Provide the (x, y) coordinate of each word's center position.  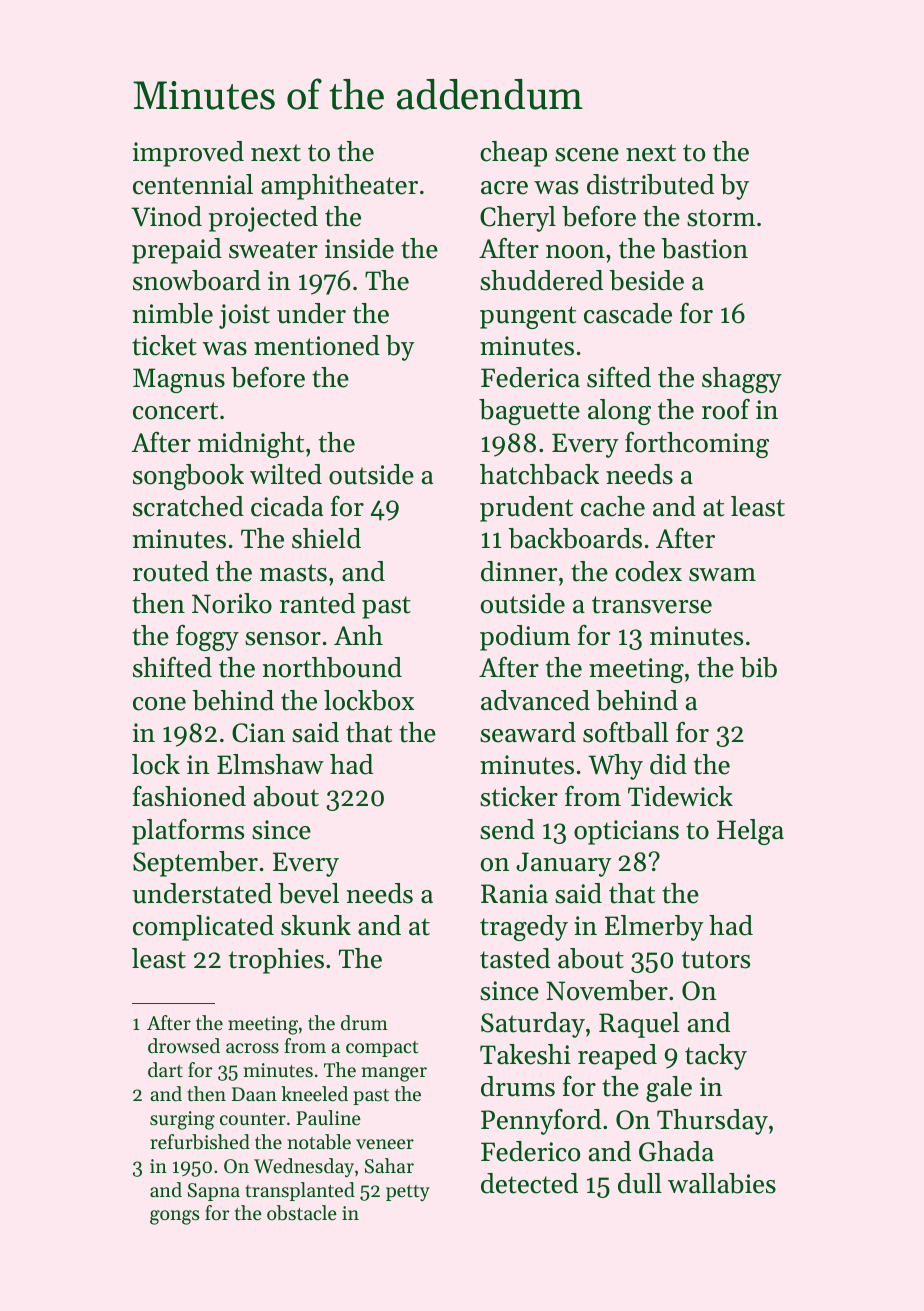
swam (722, 575)
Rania (514, 893)
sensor (283, 639)
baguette (529, 412)
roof (726, 409)
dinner (519, 571)
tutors (716, 960)
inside (359, 248)
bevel (308, 893)
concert (175, 411)
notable (319, 1142)
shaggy (742, 380)
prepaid (177, 251)
